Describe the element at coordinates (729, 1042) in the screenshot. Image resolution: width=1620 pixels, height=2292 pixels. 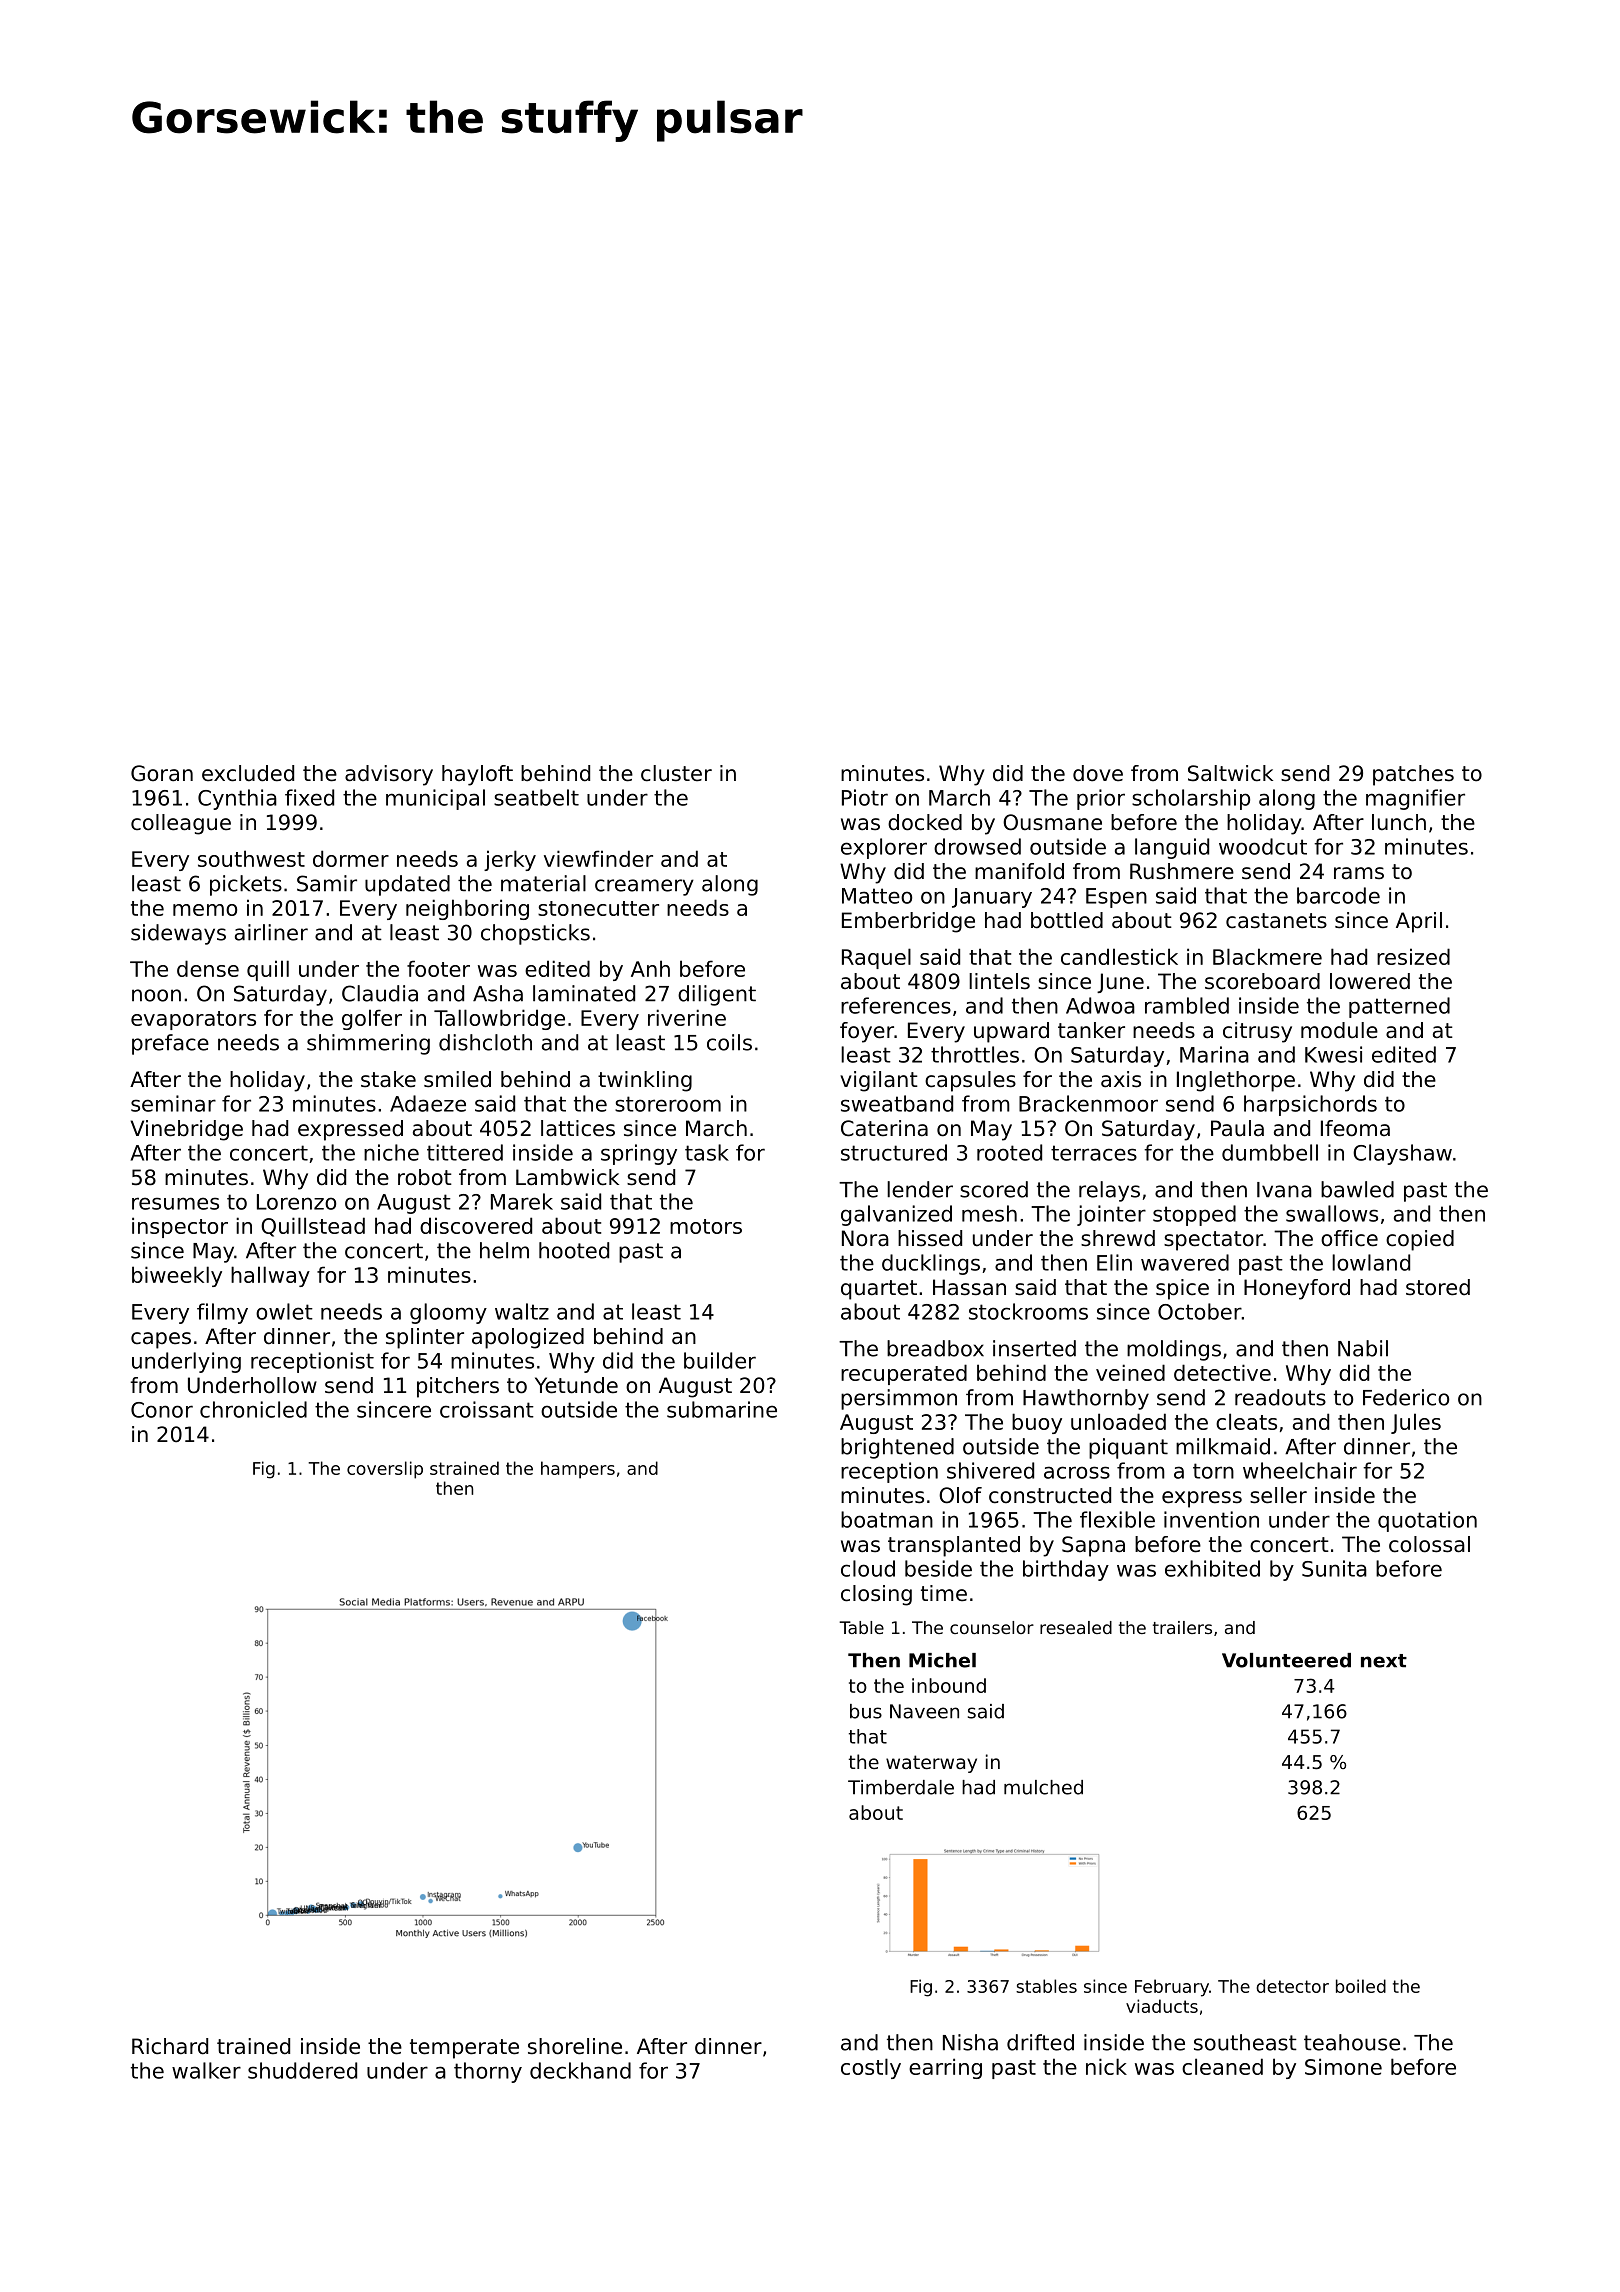
I see `coils` at that location.
